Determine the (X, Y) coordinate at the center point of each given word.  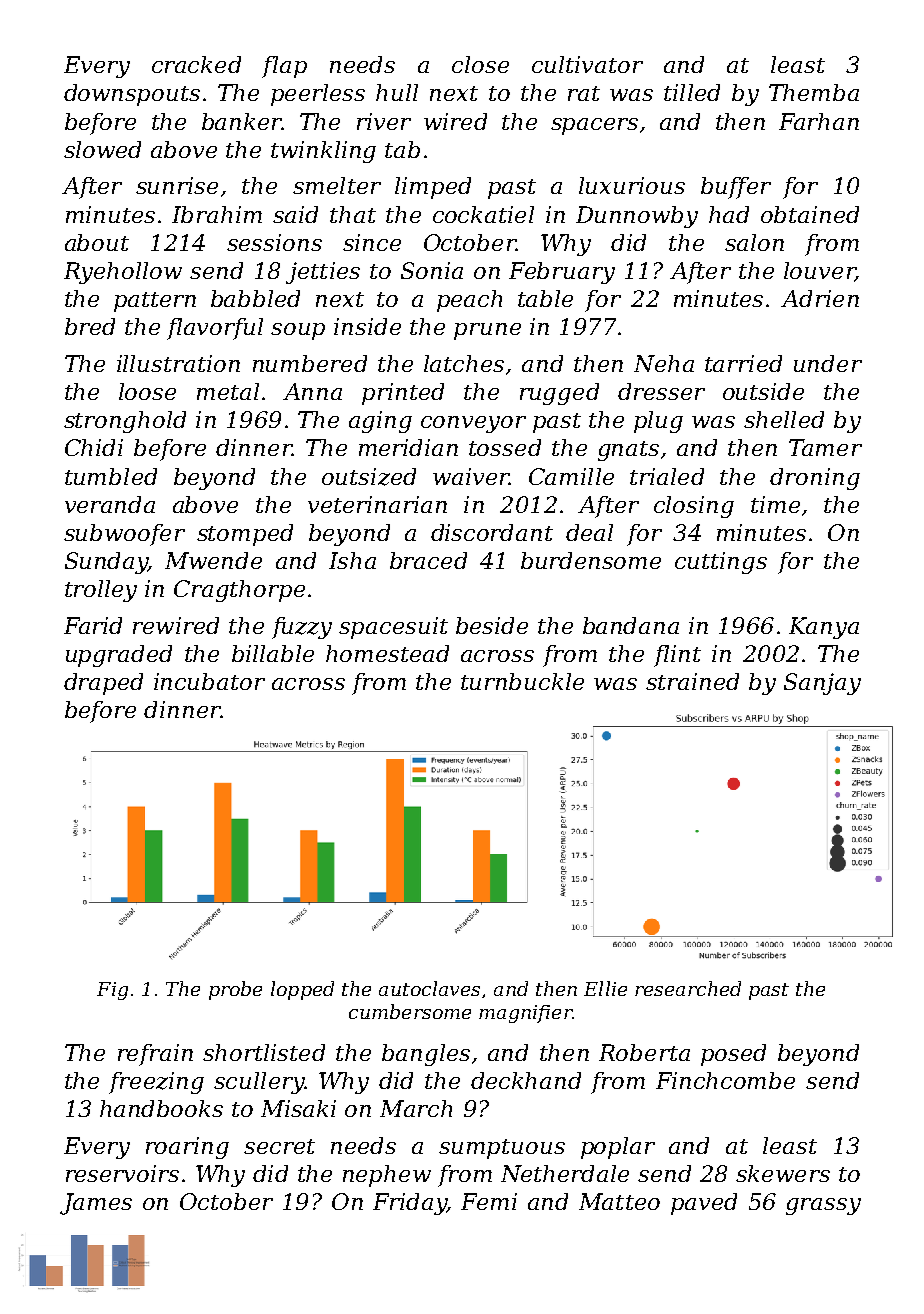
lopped (302, 990)
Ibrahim (217, 214)
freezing (156, 1083)
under (828, 363)
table (545, 298)
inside (367, 326)
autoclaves (429, 988)
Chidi (94, 447)
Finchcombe (725, 1080)
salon (754, 242)
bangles (426, 1055)
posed (733, 1055)
